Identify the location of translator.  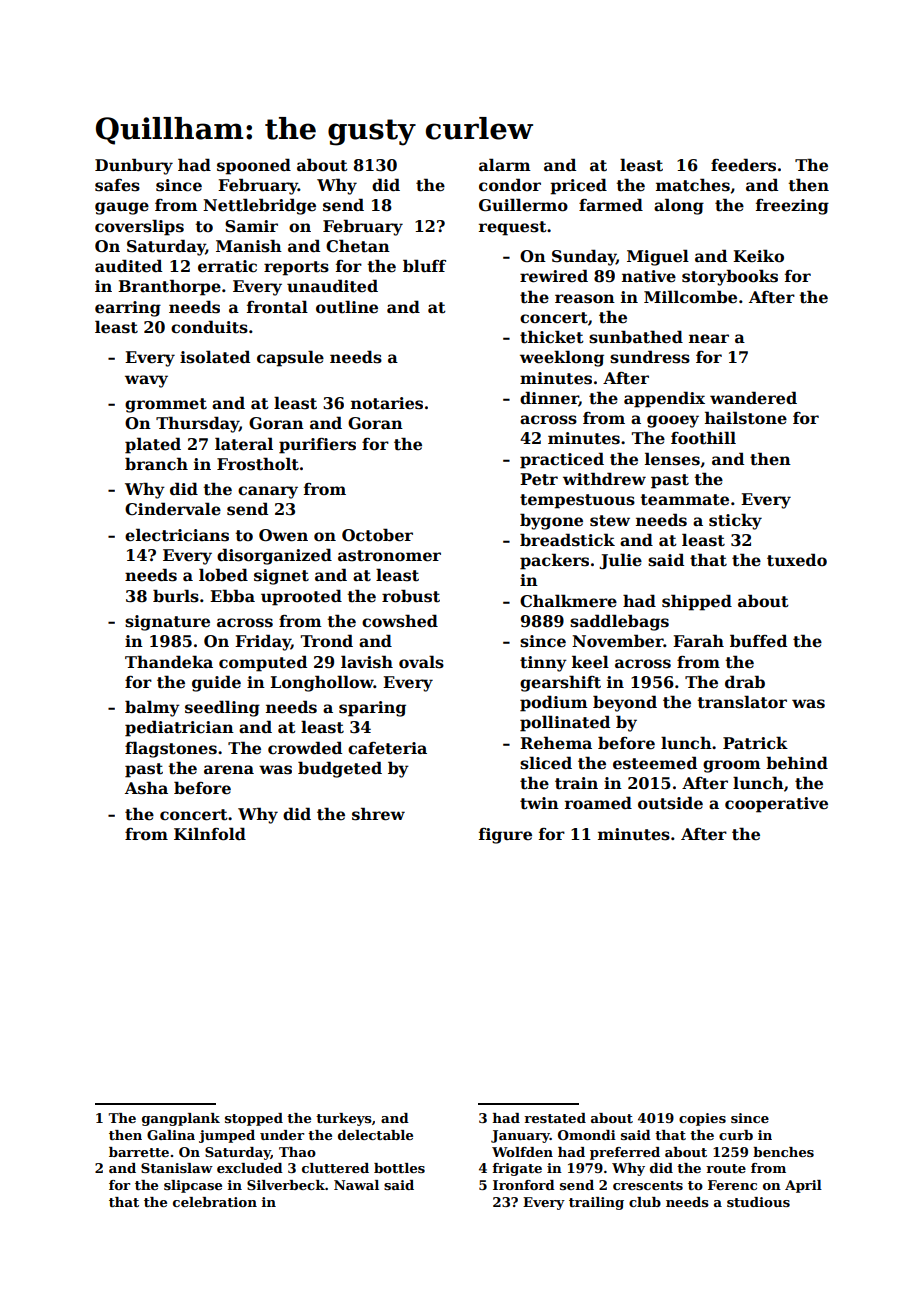
(742, 702).
